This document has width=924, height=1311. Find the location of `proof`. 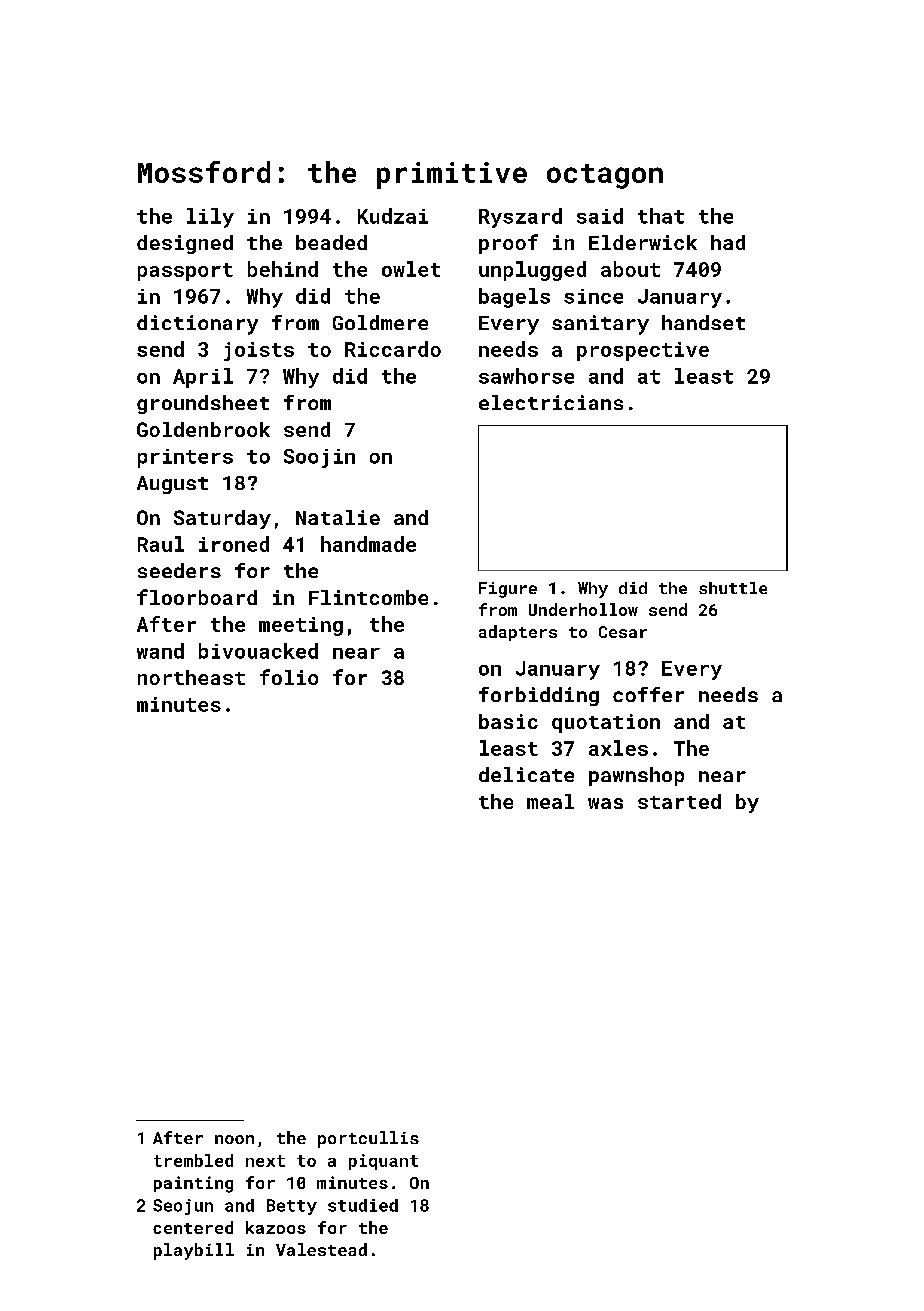

proof is located at coordinates (508, 244).
